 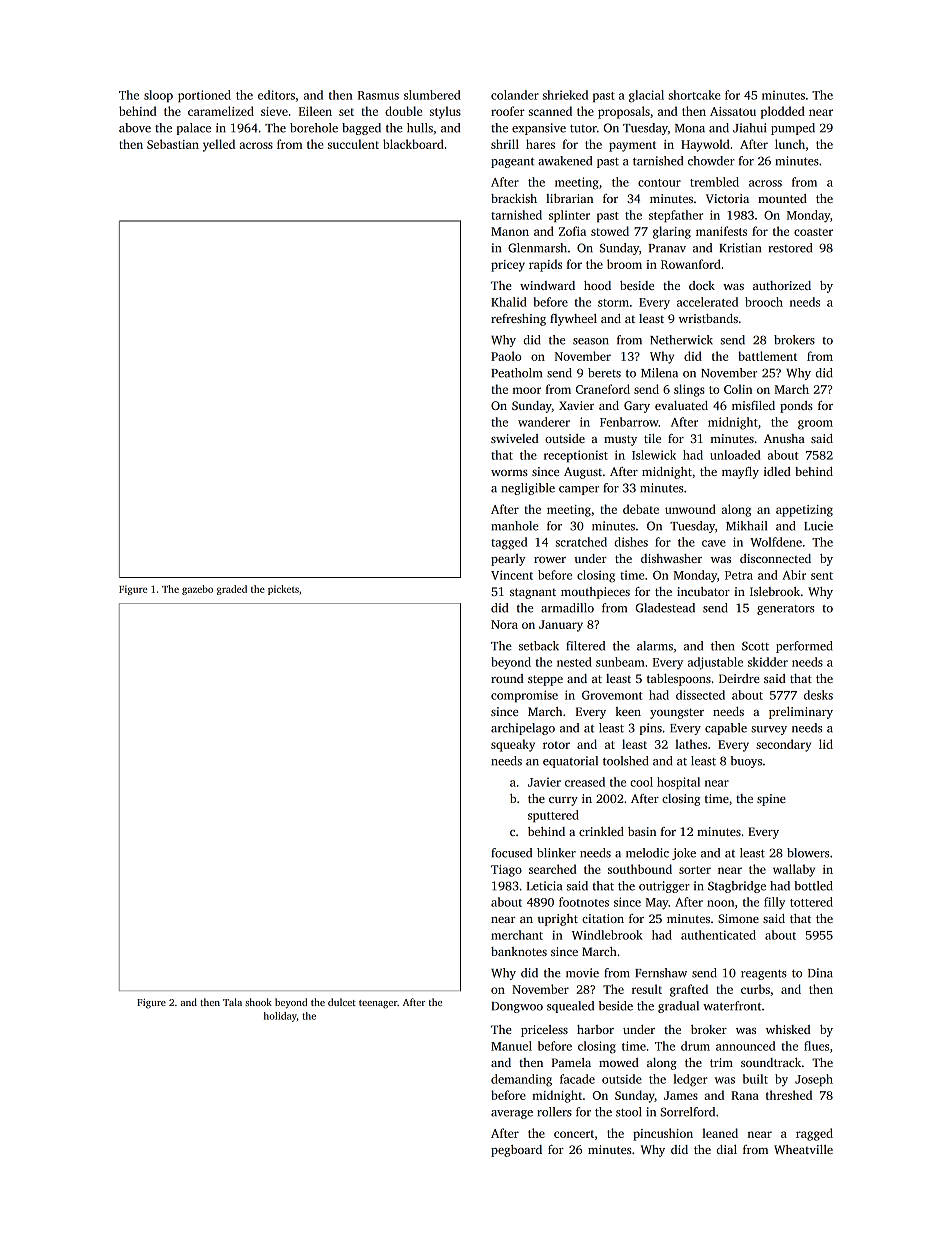 What do you see at coordinates (204, 96) in the image?
I see `portioned` at bounding box center [204, 96].
